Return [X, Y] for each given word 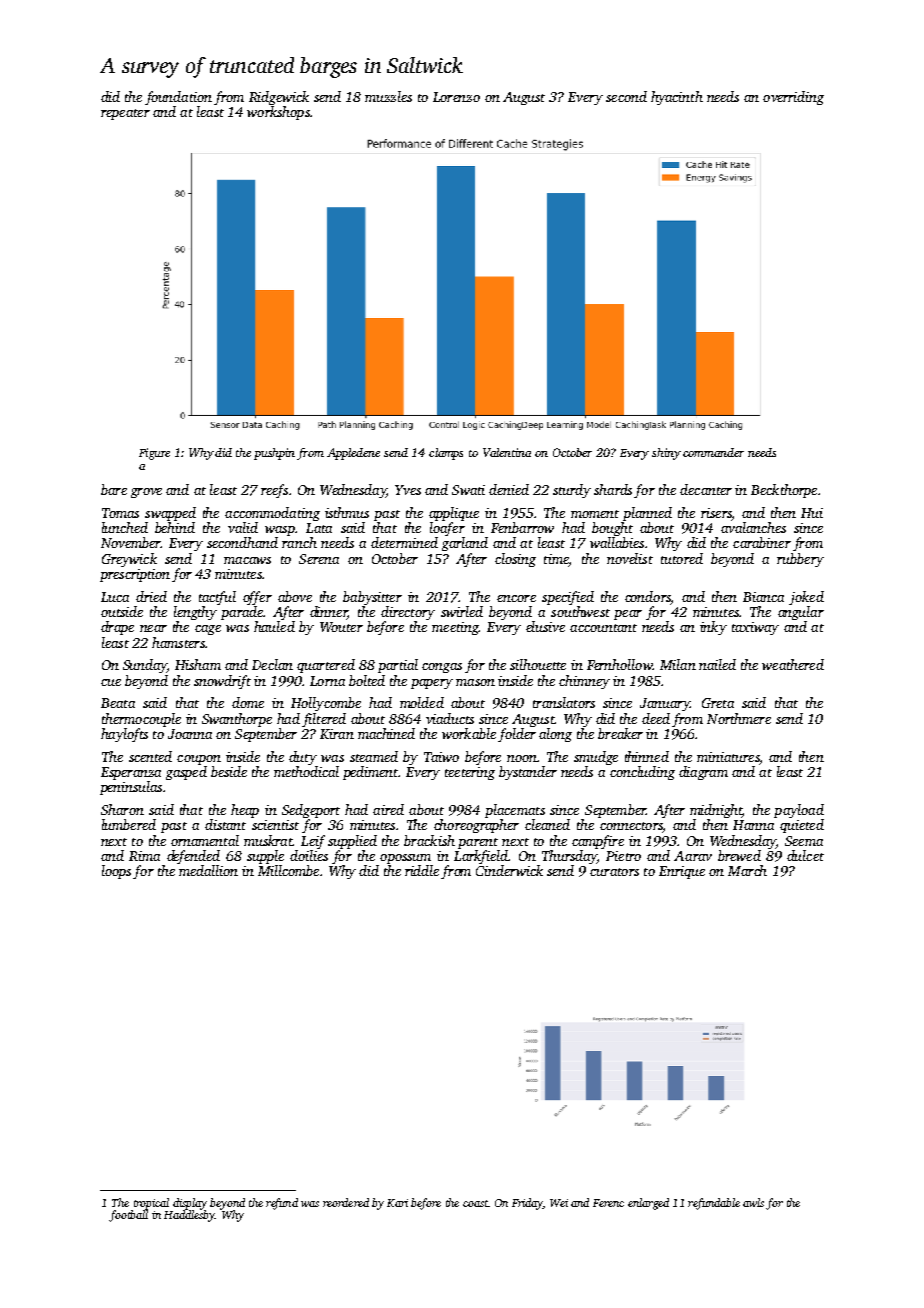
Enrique [682, 872]
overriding [793, 98]
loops [116, 872]
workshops [278, 113]
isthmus [347, 512]
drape [117, 628]
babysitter [372, 598]
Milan [678, 664]
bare [114, 489]
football [128, 1216]
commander [713, 452]
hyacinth [677, 98]
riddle [422, 870]
